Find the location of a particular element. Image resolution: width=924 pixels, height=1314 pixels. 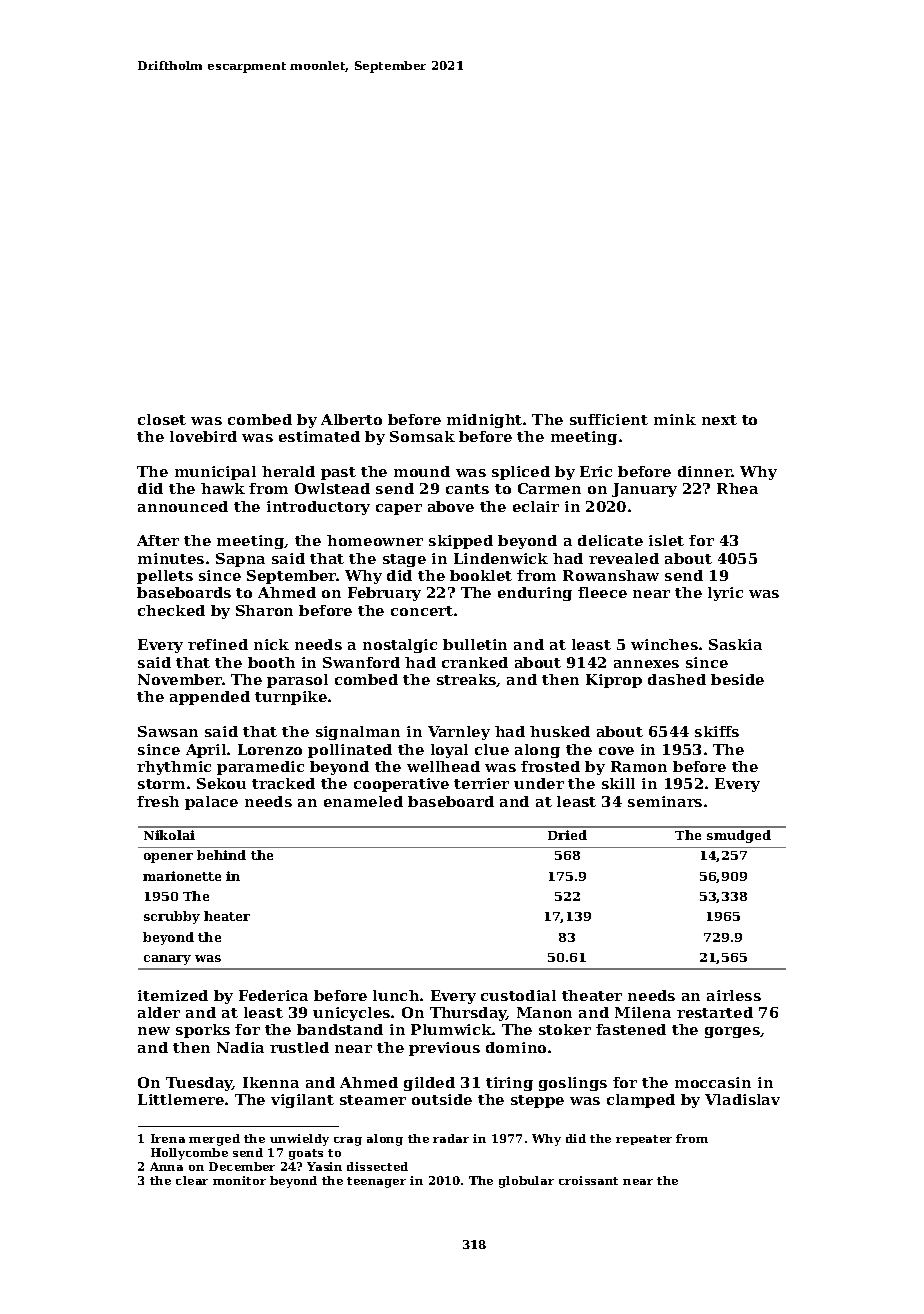

unwieldy is located at coordinates (299, 1140).
